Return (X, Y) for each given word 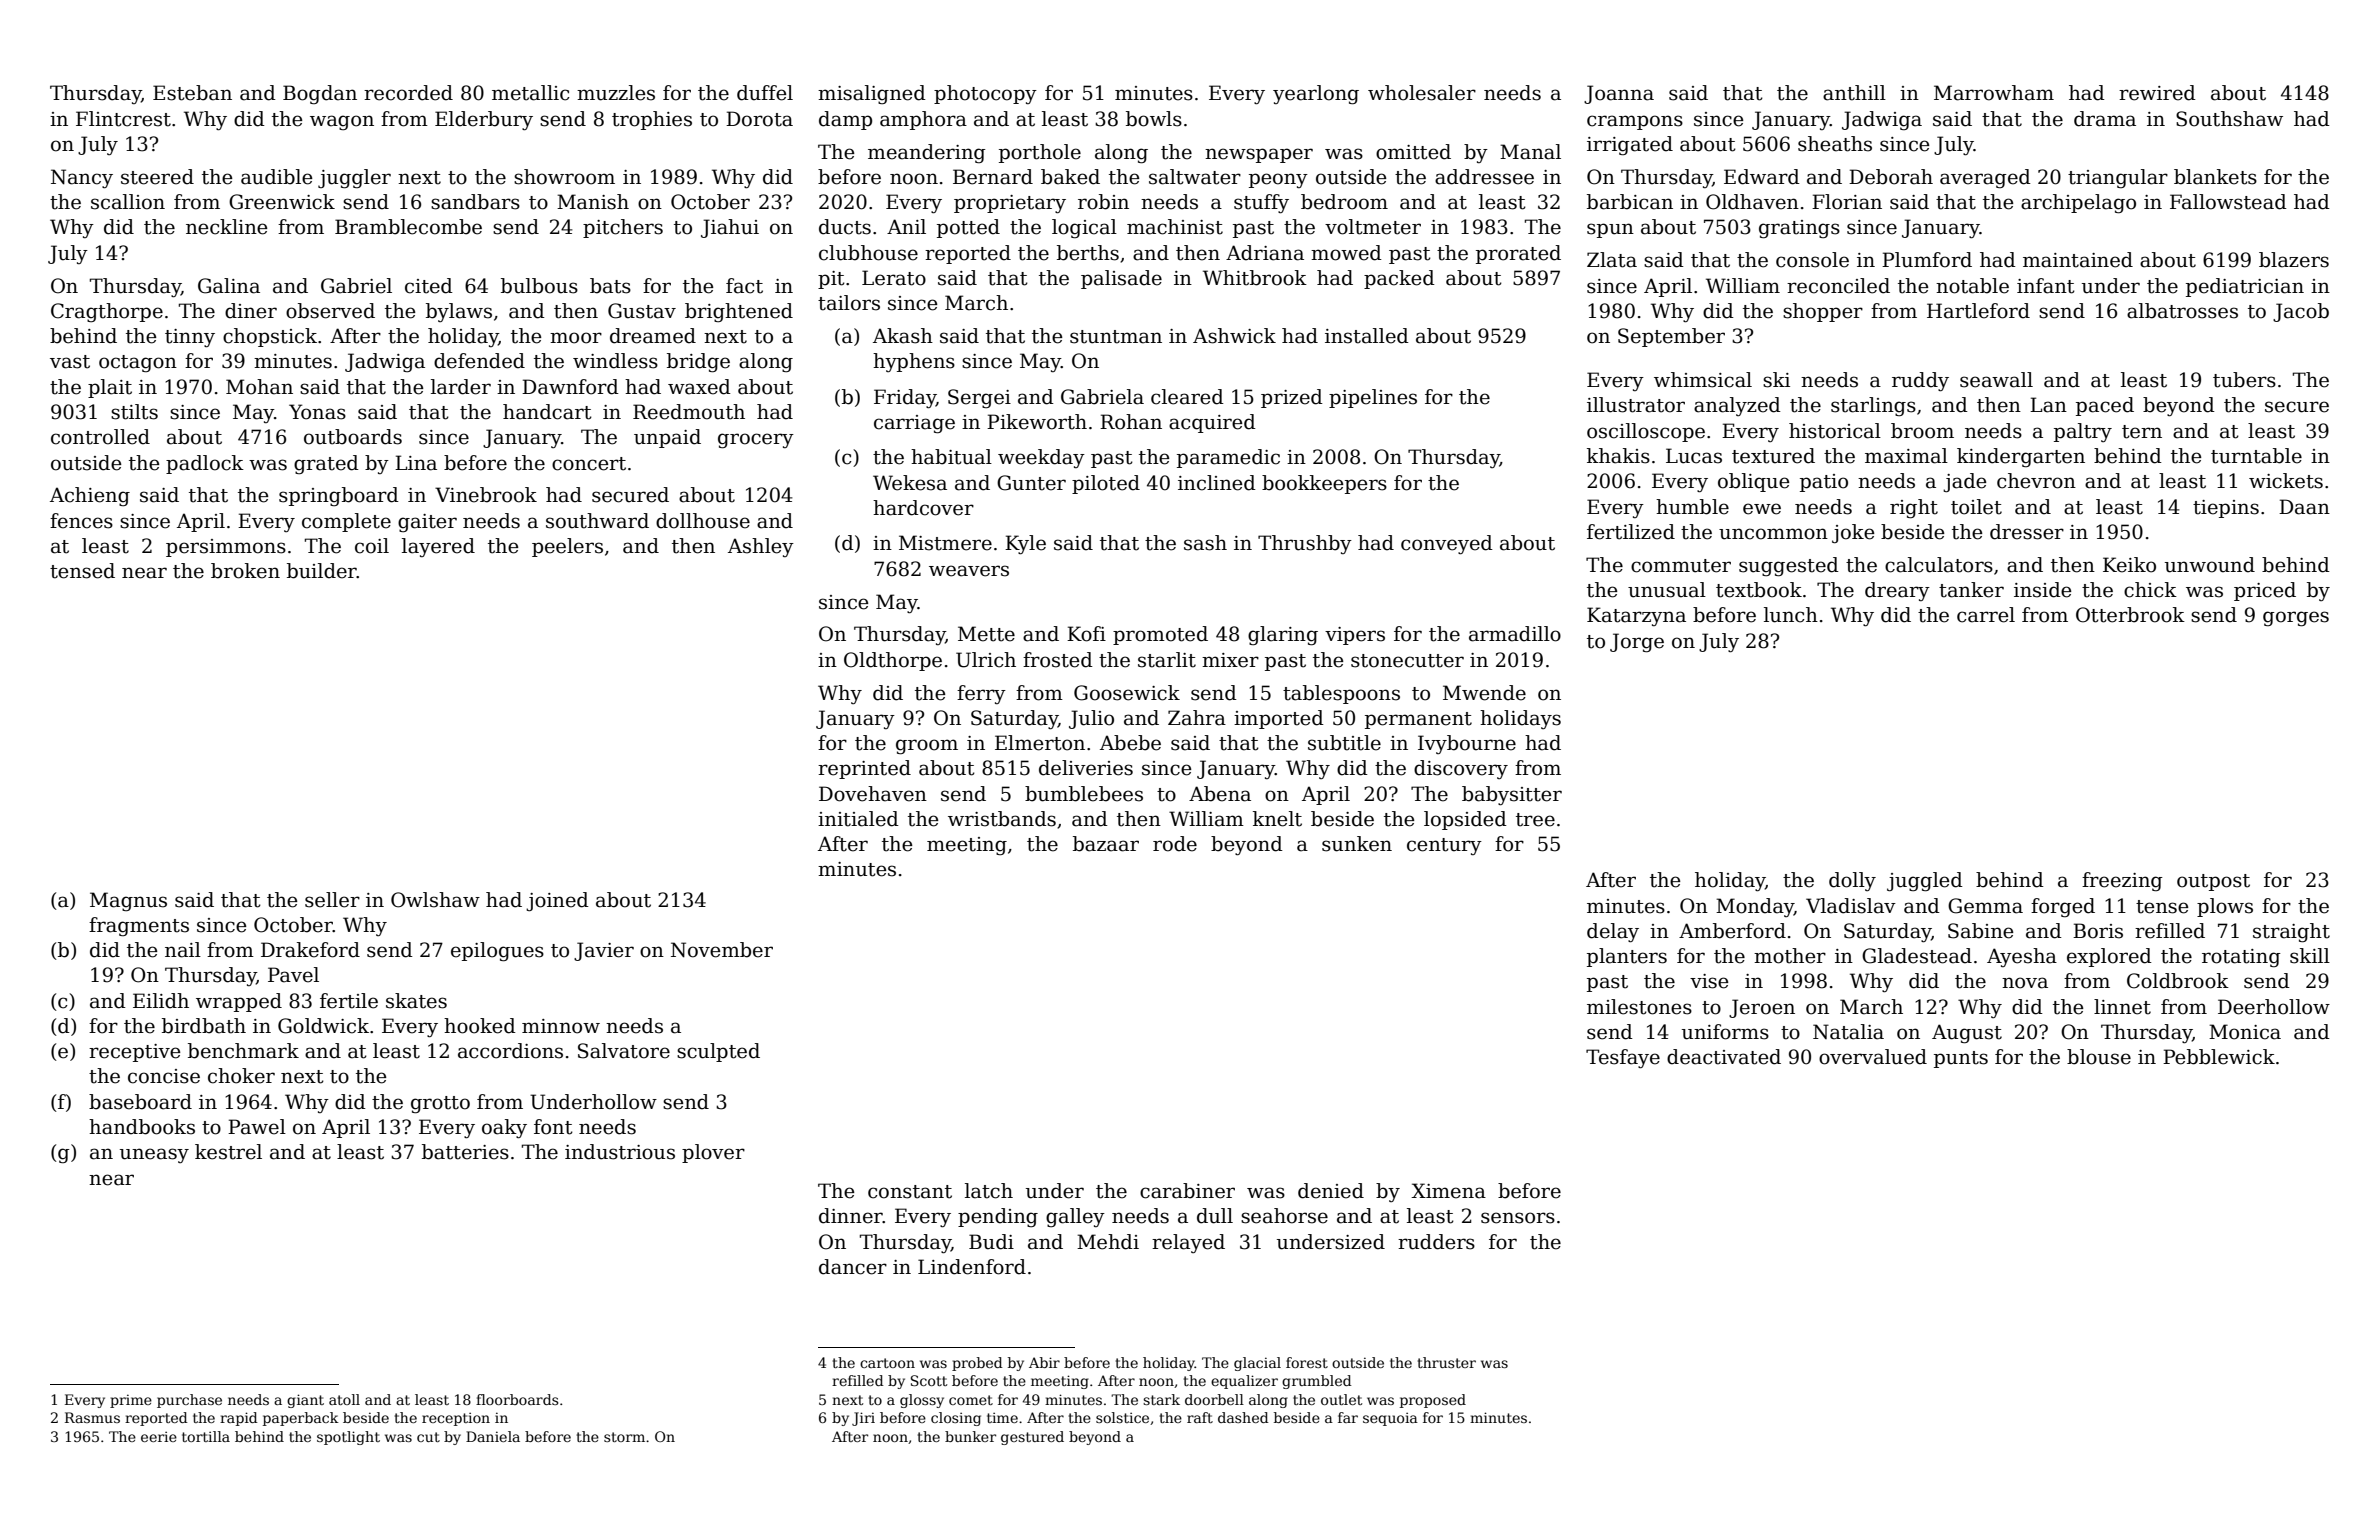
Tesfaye (1623, 1059)
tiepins (2226, 509)
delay (1613, 933)
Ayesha (2022, 957)
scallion (128, 202)
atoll (344, 1399)
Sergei (979, 399)
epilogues (497, 952)
